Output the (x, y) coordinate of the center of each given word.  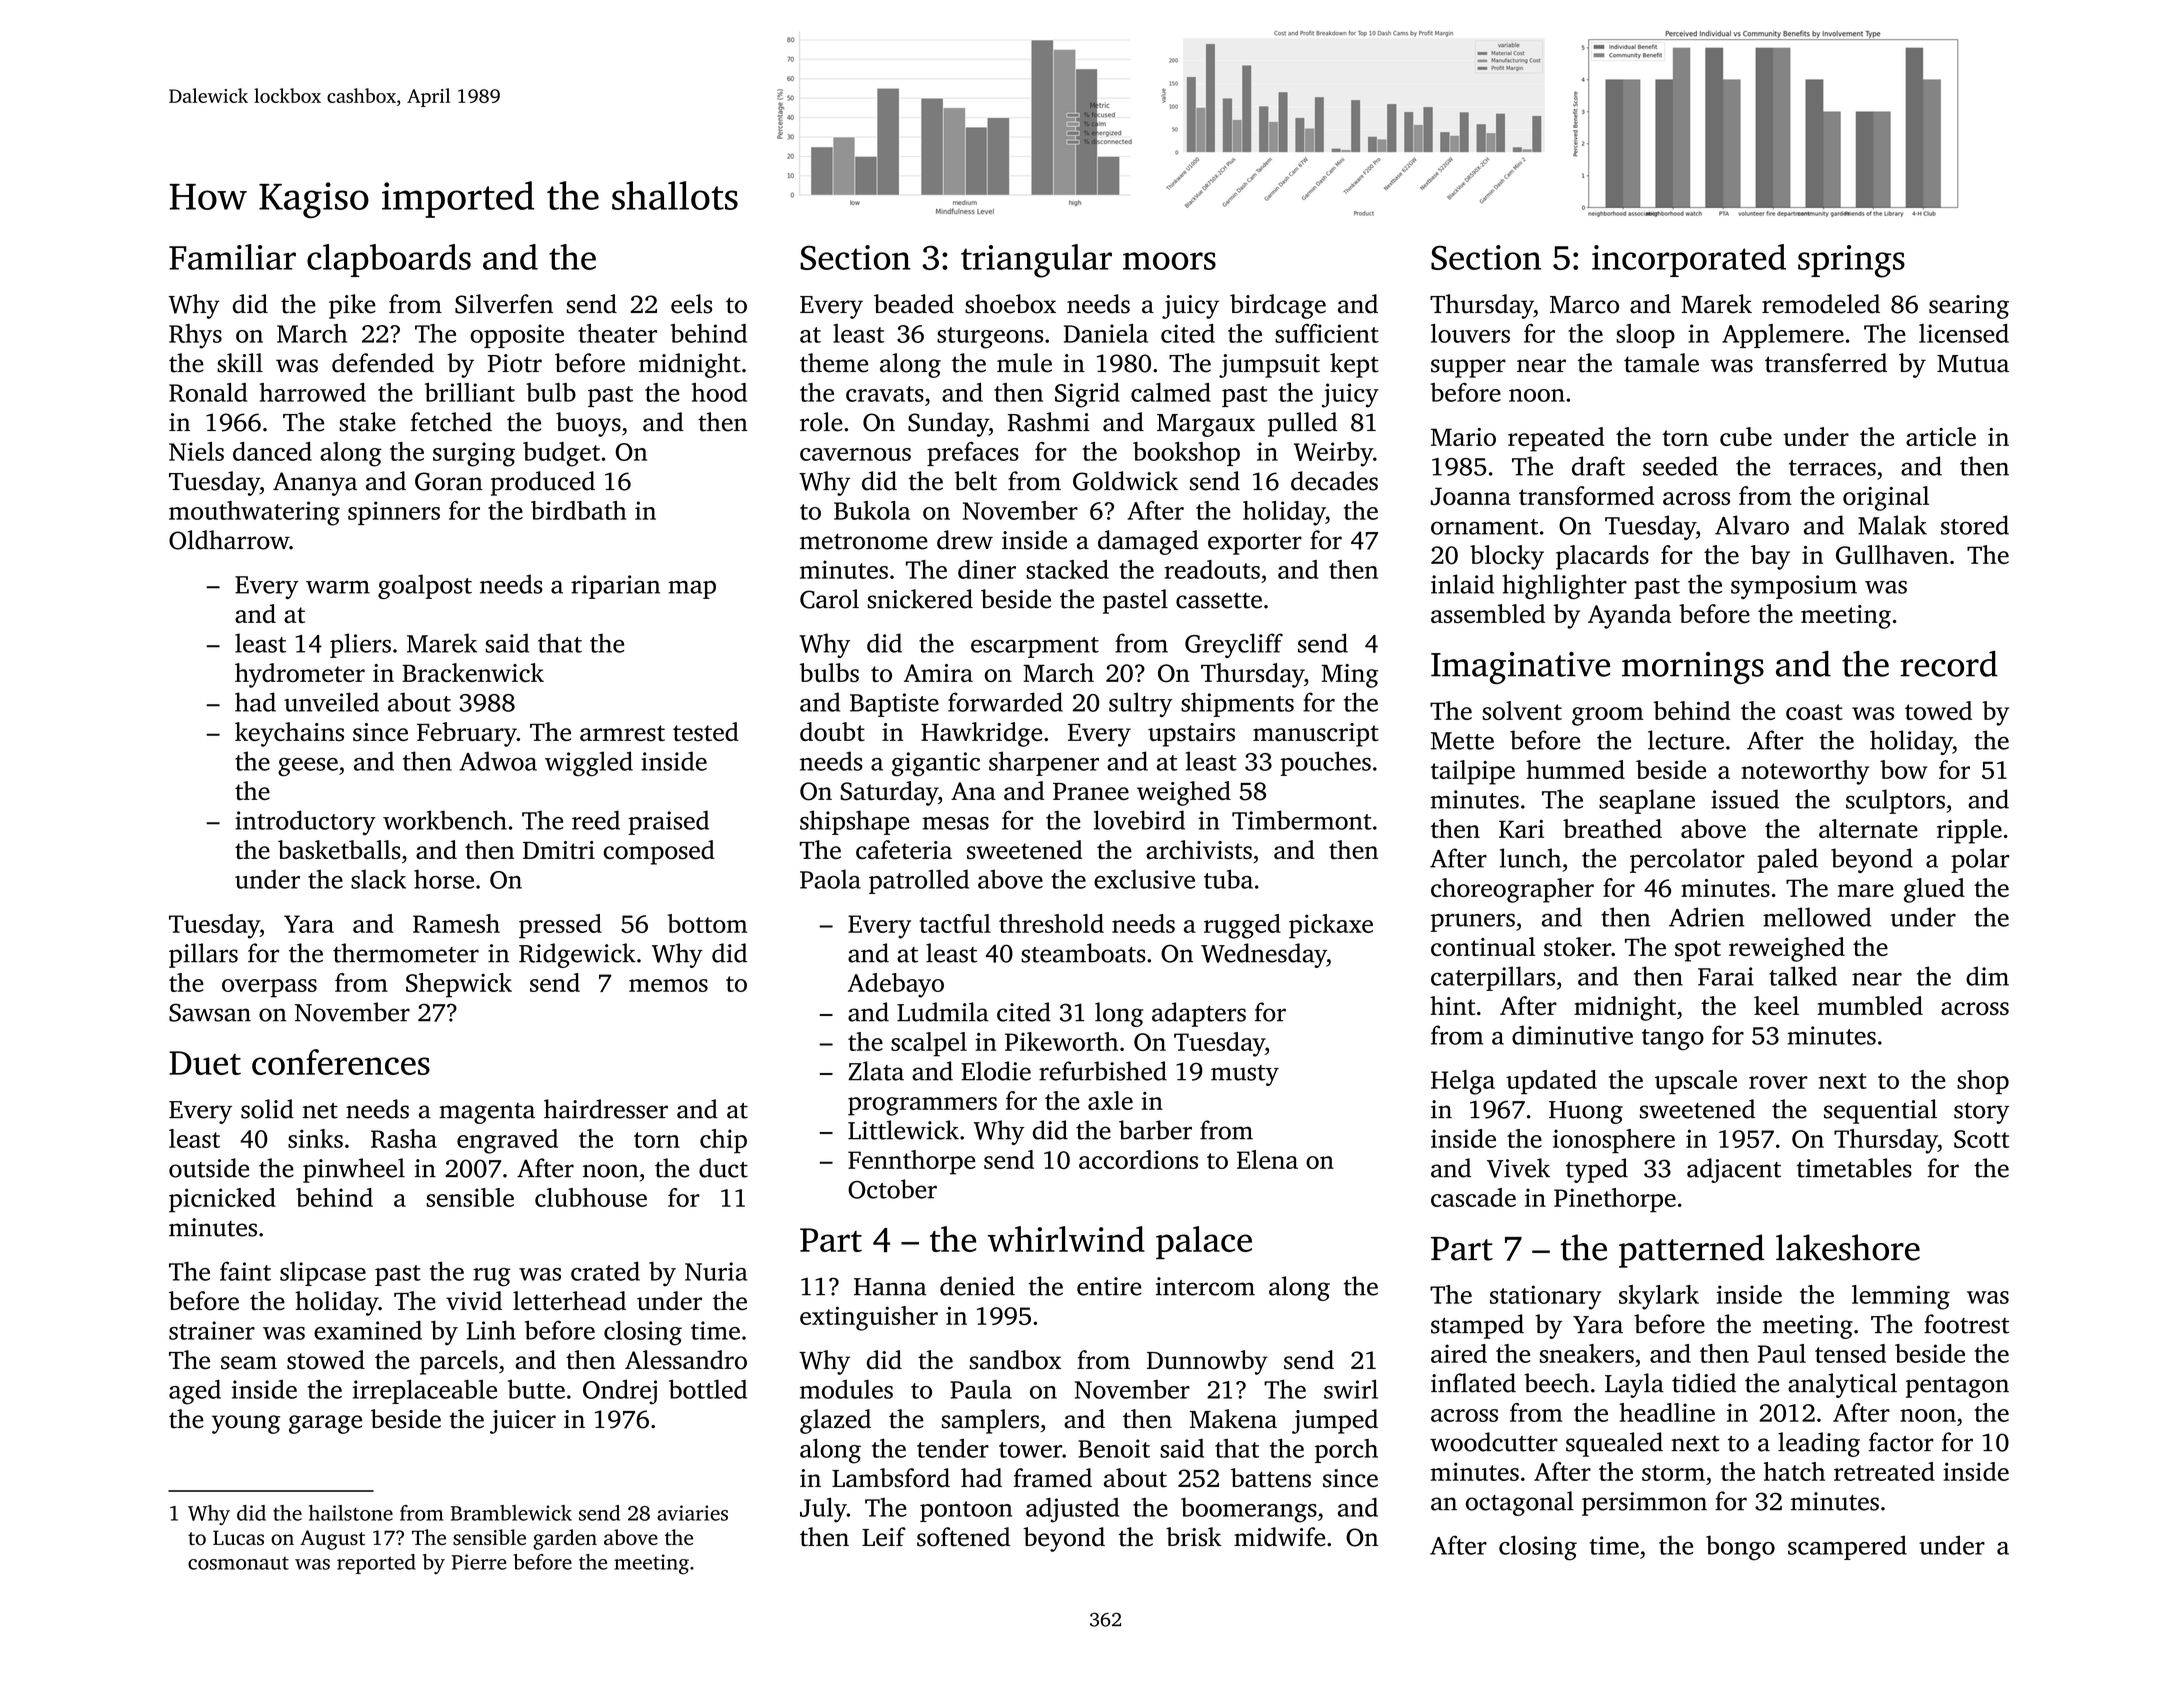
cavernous (855, 454)
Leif (884, 1537)
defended (383, 363)
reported (376, 1564)
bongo (1740, 1548)
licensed (1964, 333)
